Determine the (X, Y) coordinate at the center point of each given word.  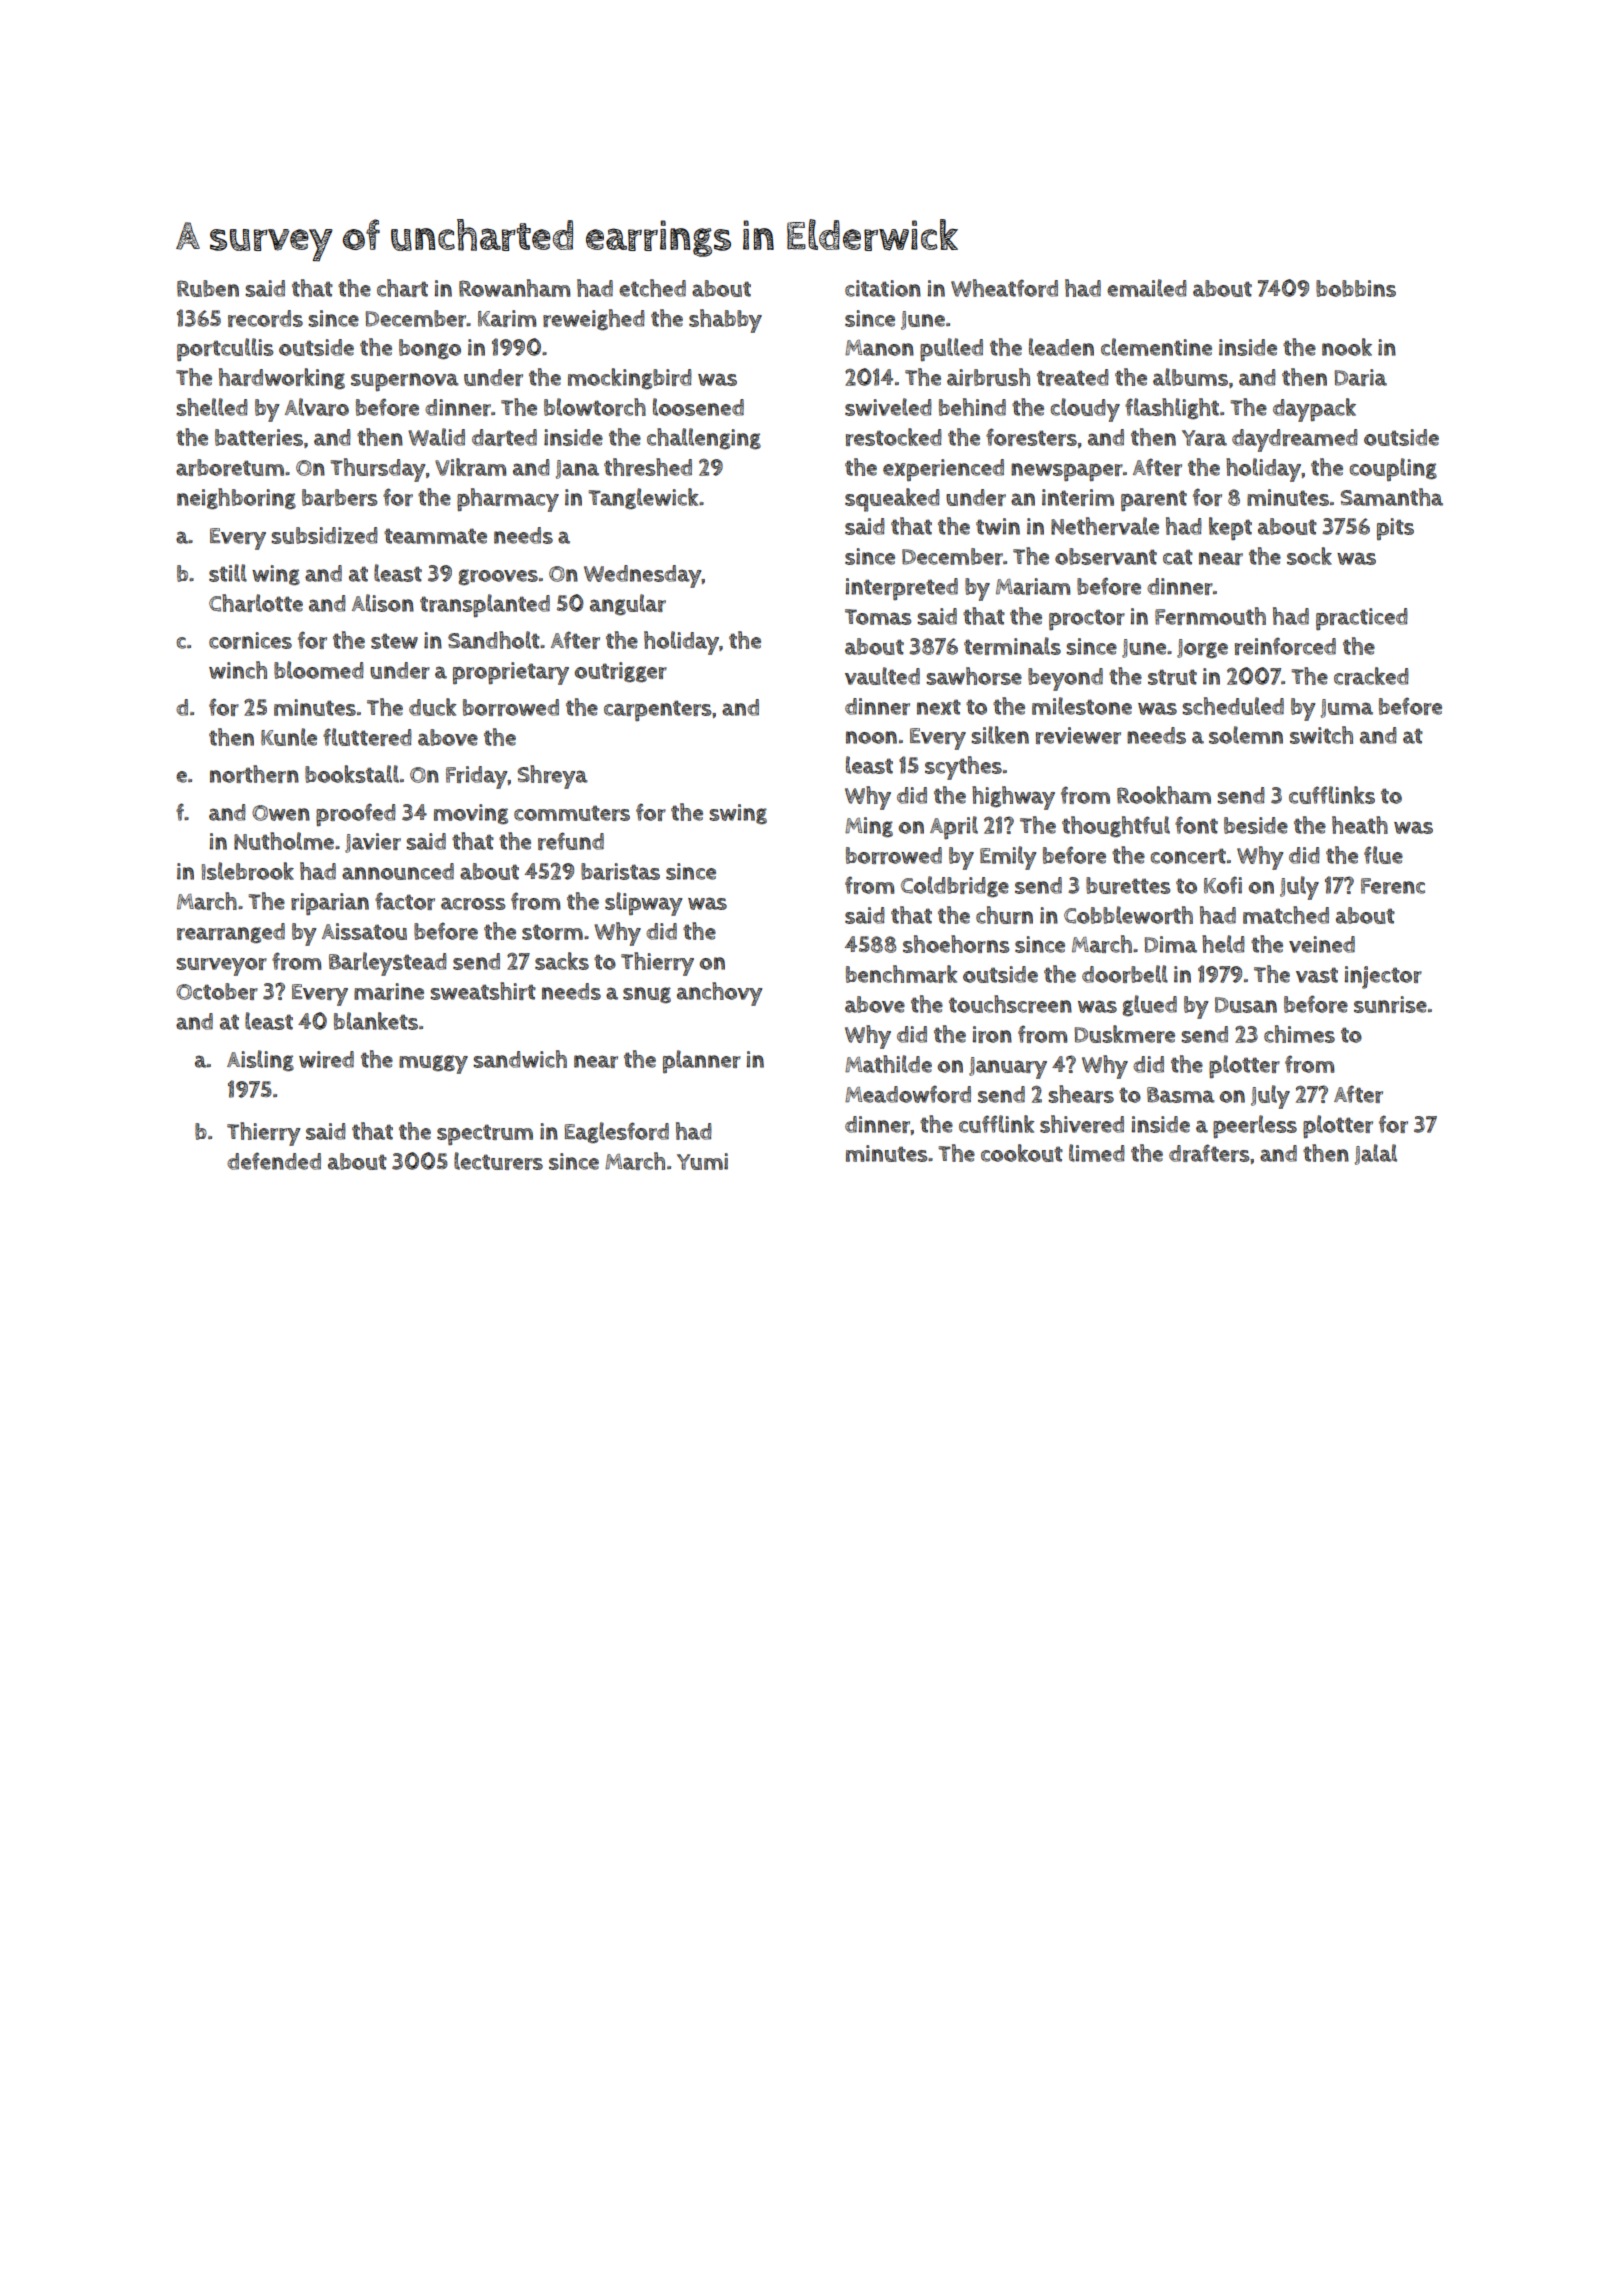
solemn (1246, 735)
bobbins (1356, 288)
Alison (383, 603)
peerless (1255, 1126)
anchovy (720, 994)
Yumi (702, 1161)
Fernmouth (1210, 616)
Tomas (878, 617)
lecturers (498, 1161)
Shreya (552, 777)
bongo (430, 349)
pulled (951, 349)
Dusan (1246, 1005)
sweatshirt (483, 991)
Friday (477, 777)
